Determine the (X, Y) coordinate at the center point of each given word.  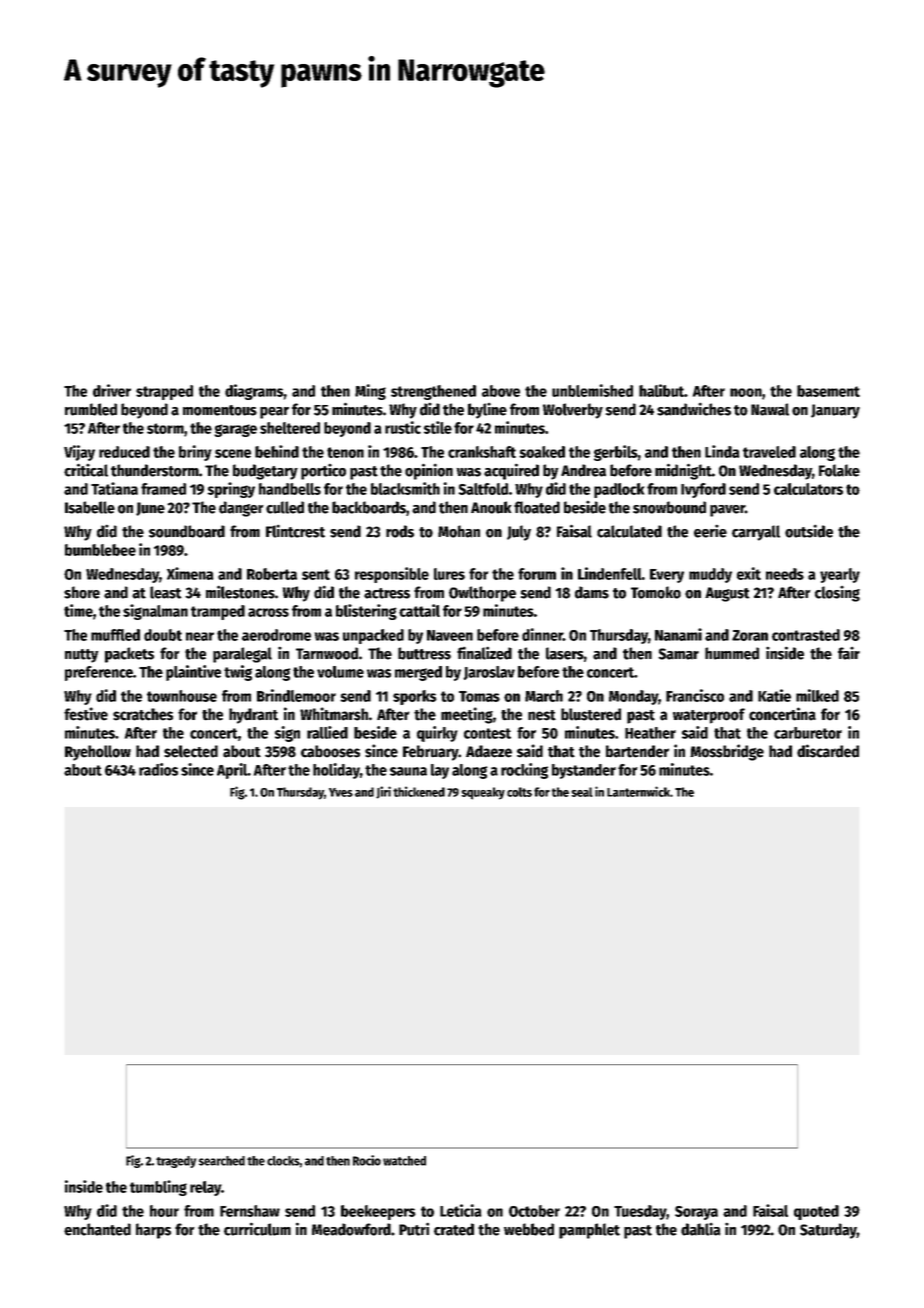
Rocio (367, 1160)
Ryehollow (98, 753)
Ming (370, 392)
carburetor (808, 733)
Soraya (696, 1213)
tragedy (176, 1162)
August (727, 594)
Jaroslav (489, 673)
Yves (341, 792)
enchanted (97, 1229)
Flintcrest (295, 531)
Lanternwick (638, 791)
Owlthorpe (482, 594)
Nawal (770, 409)
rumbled (91, 409)
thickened (419, 791)
